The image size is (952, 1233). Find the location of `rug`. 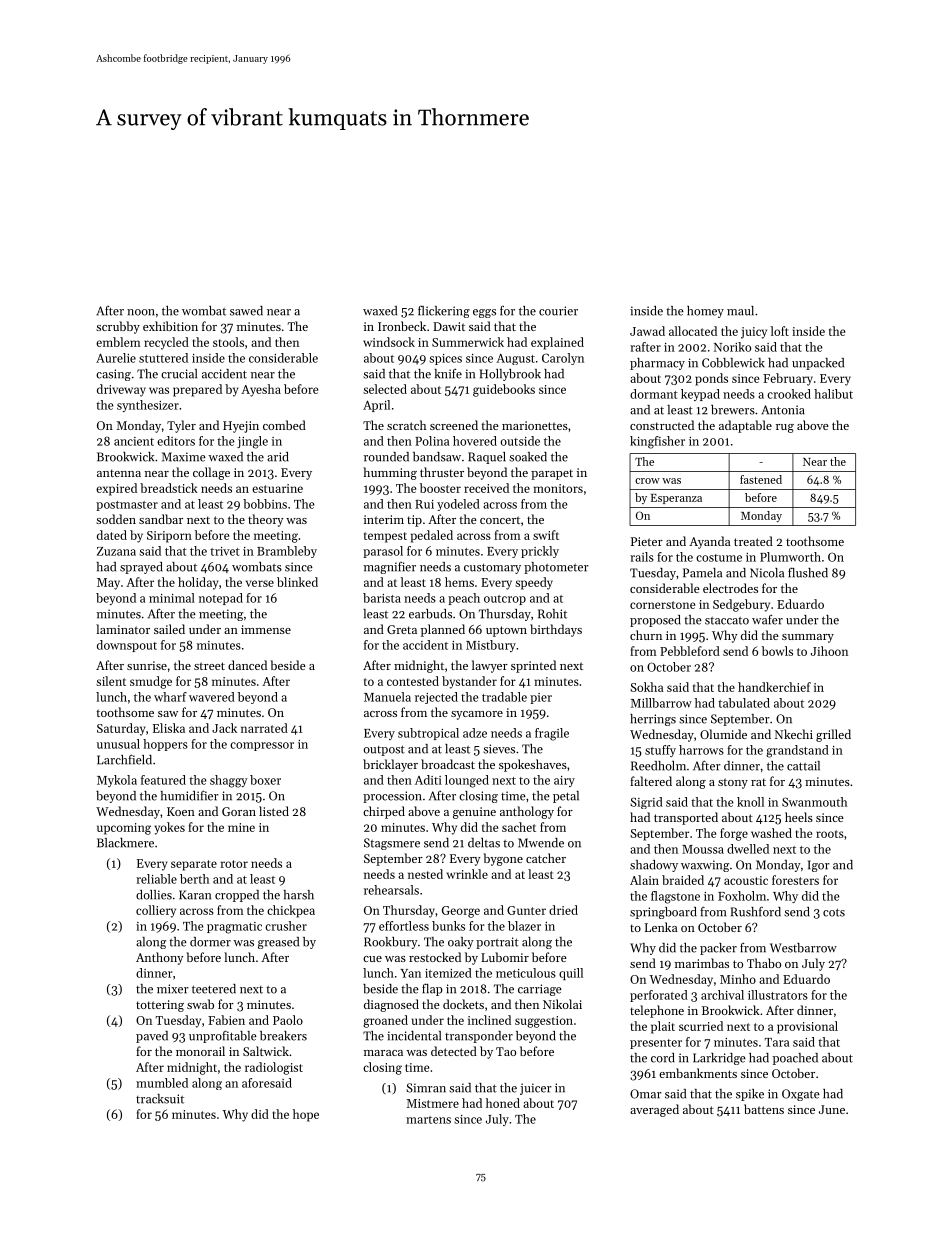

rug is located at coordinates (785, 428).
